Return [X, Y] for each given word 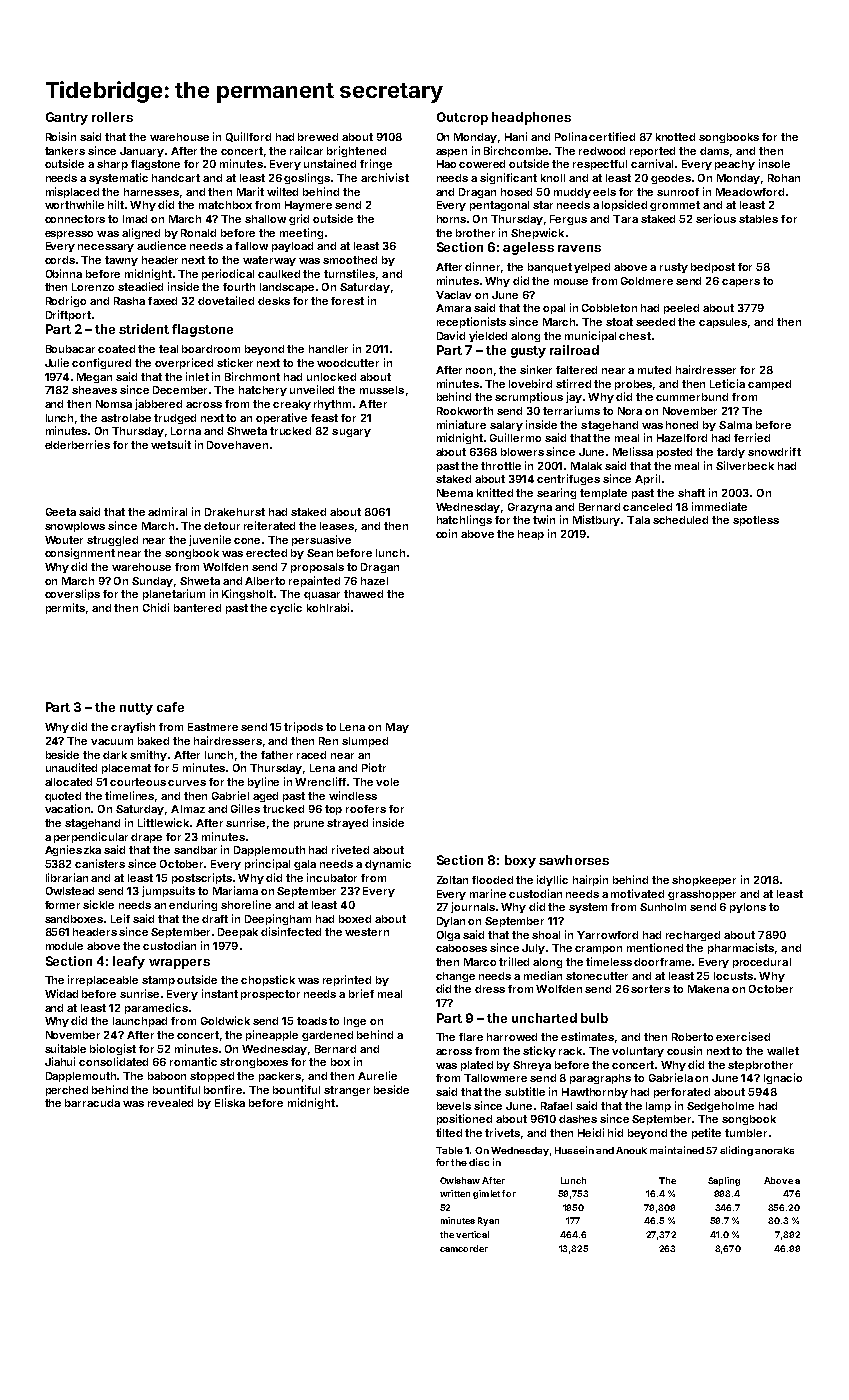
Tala [638, 520]
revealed [170, 1103]
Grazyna [530, 508]
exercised [743, 1036]
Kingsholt [248, 594]
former [62, 905]
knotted [675, 137]
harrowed [512, 1037]
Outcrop [462, 118]
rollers [112, 117]
